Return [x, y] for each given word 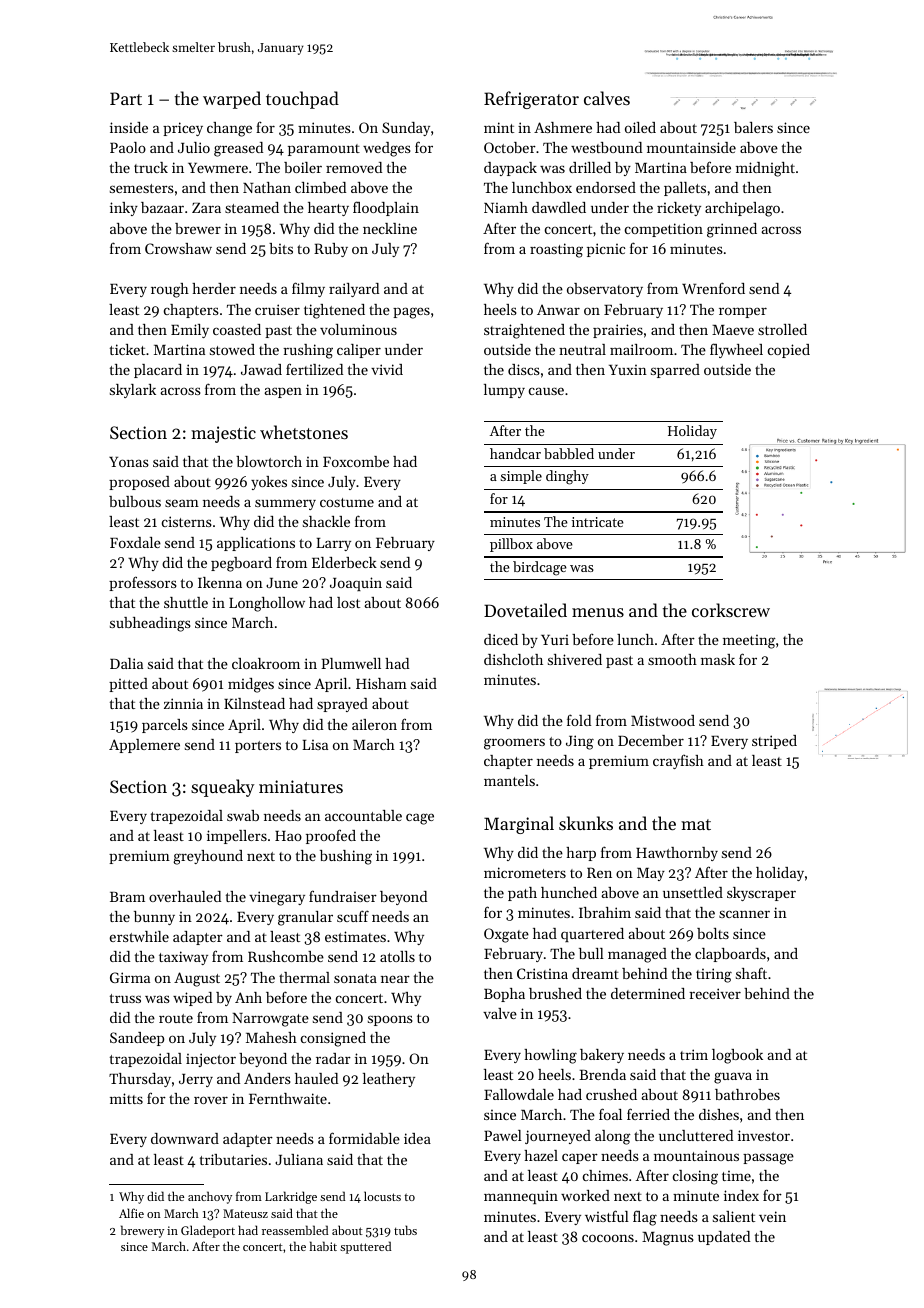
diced [501, 639]
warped [232, 100]
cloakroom [266, 663]
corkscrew [731, 610]
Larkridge [291, 1197]
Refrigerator [531, 100]
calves [607, 98]
